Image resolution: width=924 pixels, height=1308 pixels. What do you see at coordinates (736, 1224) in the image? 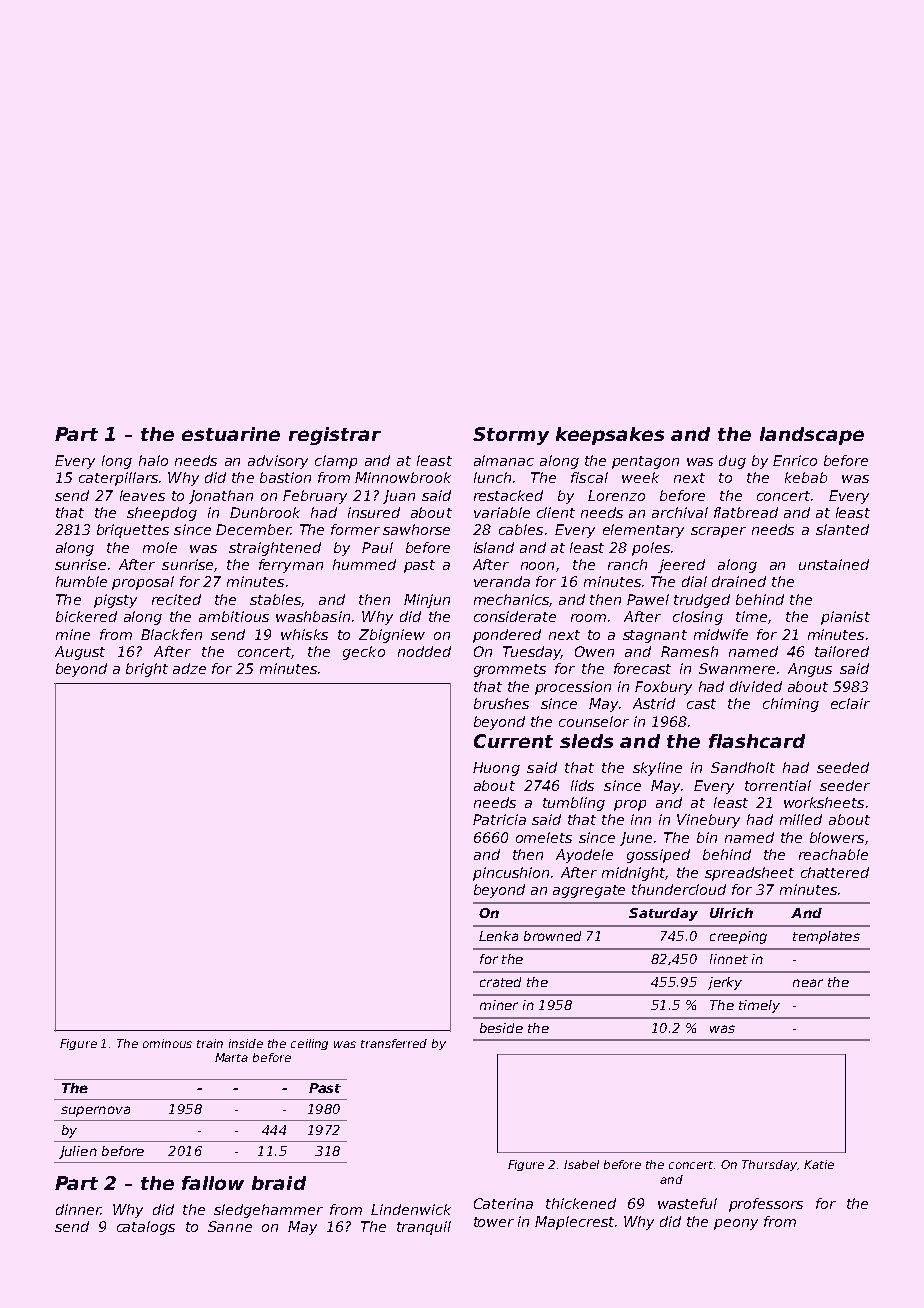
I see `peony` at bounding box center [736, 1224].
